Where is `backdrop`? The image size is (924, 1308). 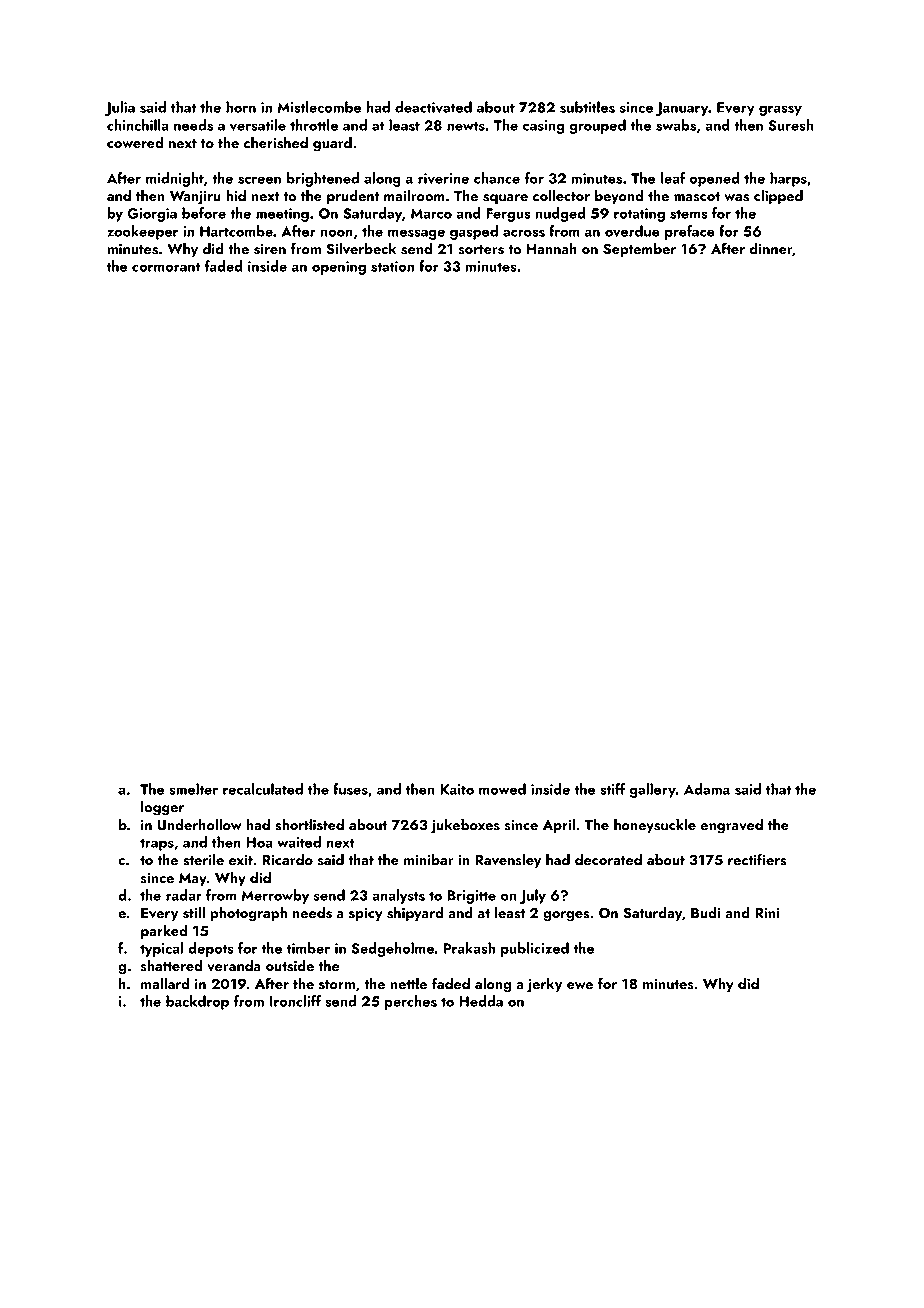
backdrop is located at coordinates (197, 1002).
